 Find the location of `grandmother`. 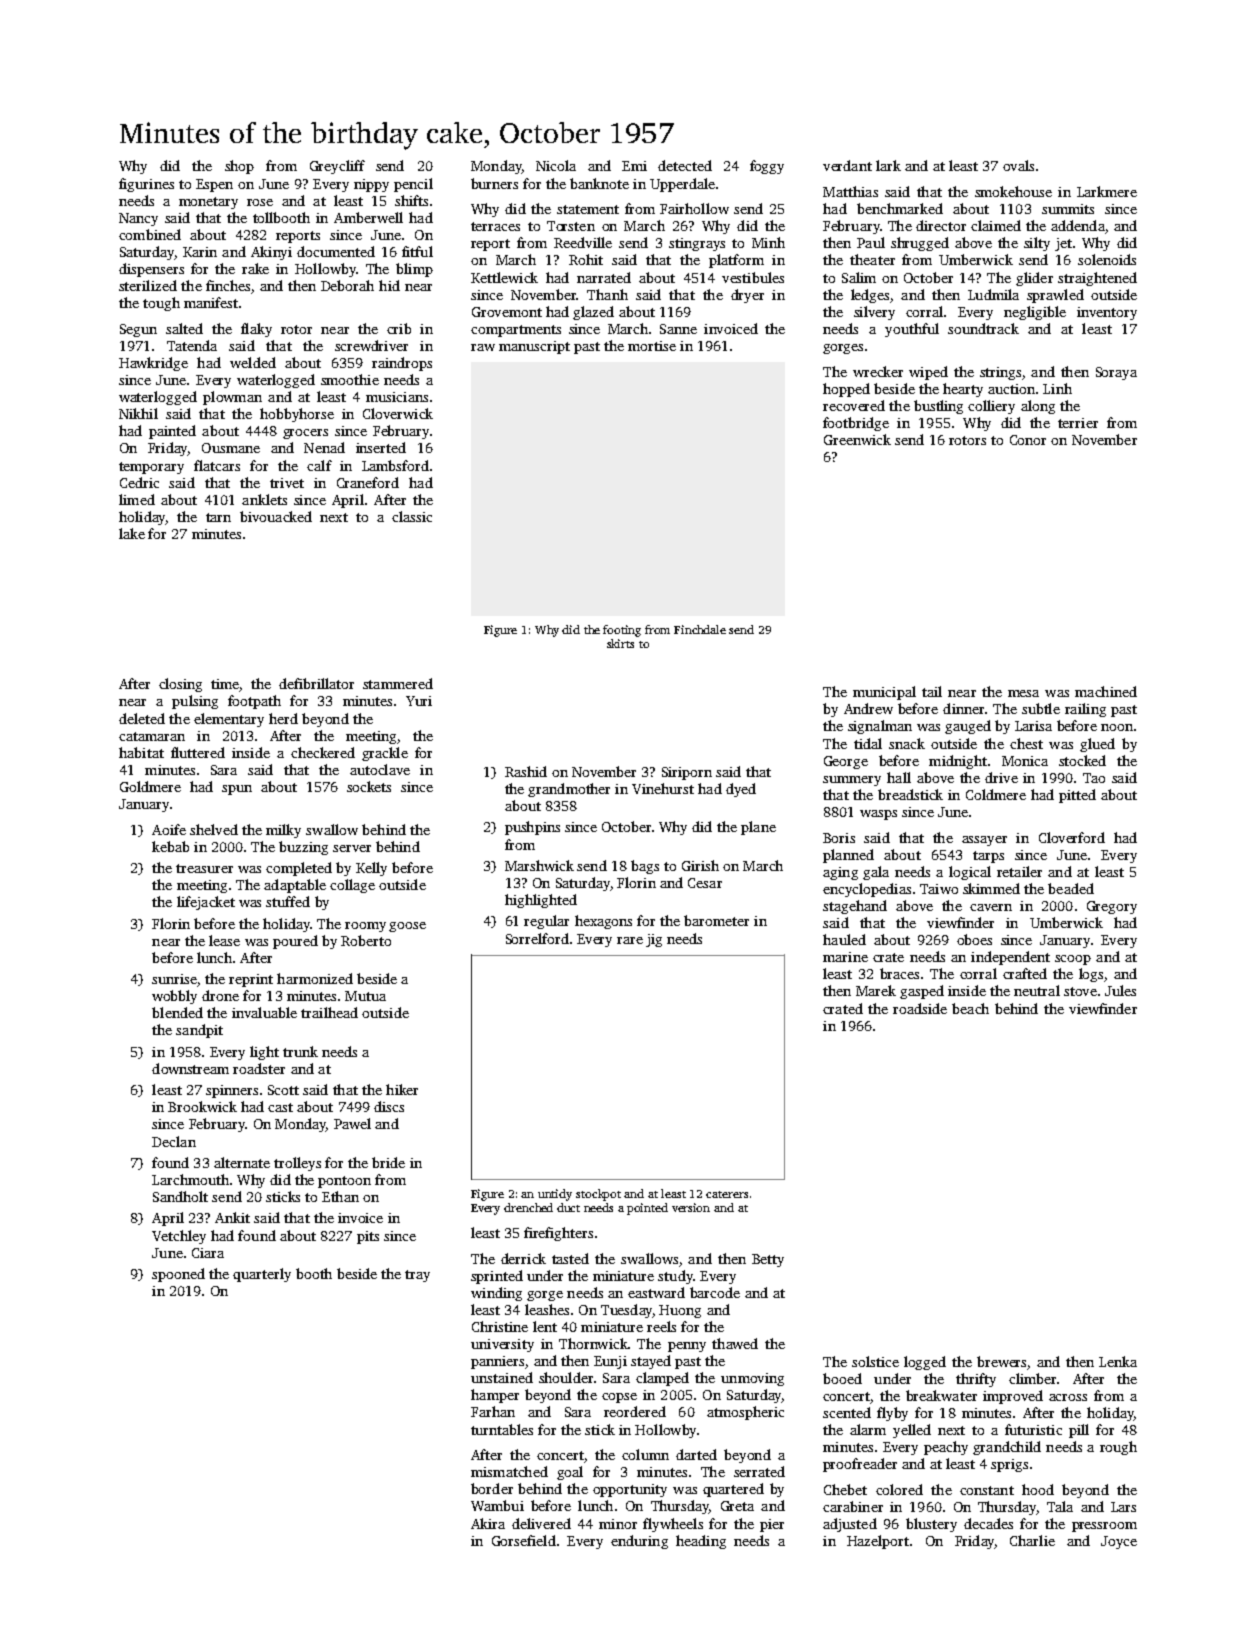

grandmother is located at coordinates (569, 790).
